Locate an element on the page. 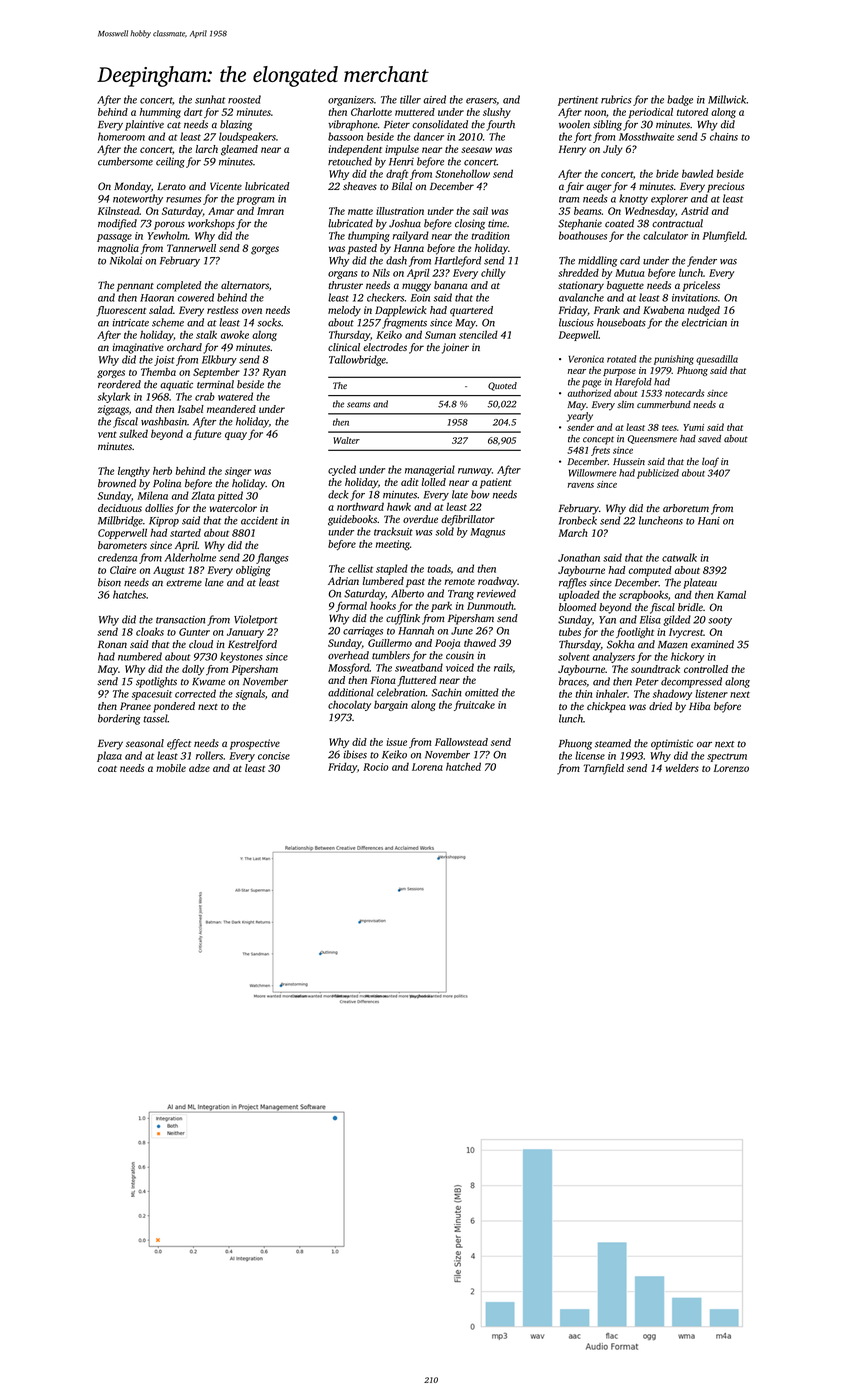 The height and width of the image is (1400, 849). rubrics is located at coordinates (616, 99).
